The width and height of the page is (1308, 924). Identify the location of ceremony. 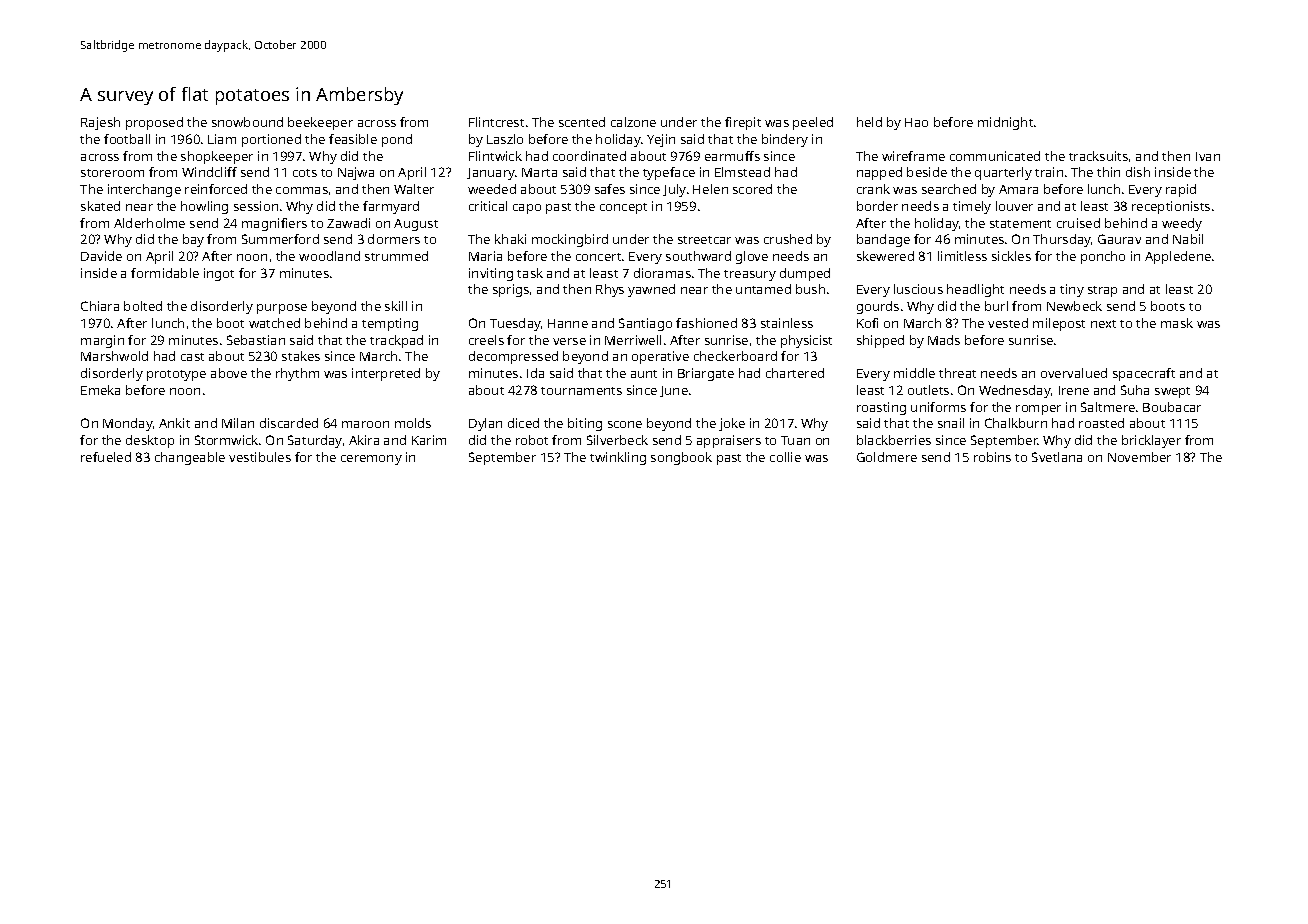
(371, 460).
